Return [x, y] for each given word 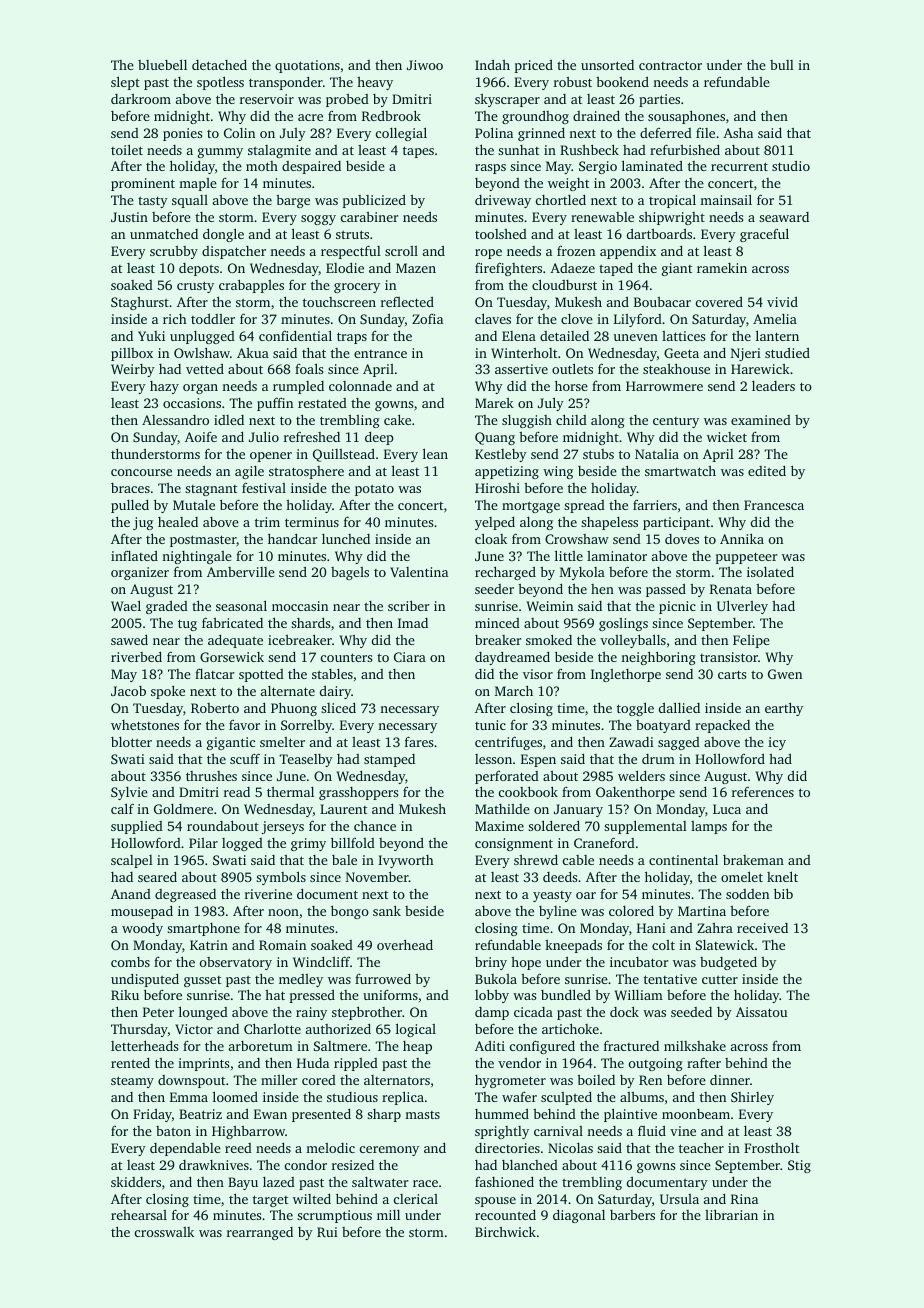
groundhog [535, 117]
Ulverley [742, 607]
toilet [127, 149]
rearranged [260, 1233]
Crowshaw [577, 539]
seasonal [241, 605]
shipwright [672, 218]
